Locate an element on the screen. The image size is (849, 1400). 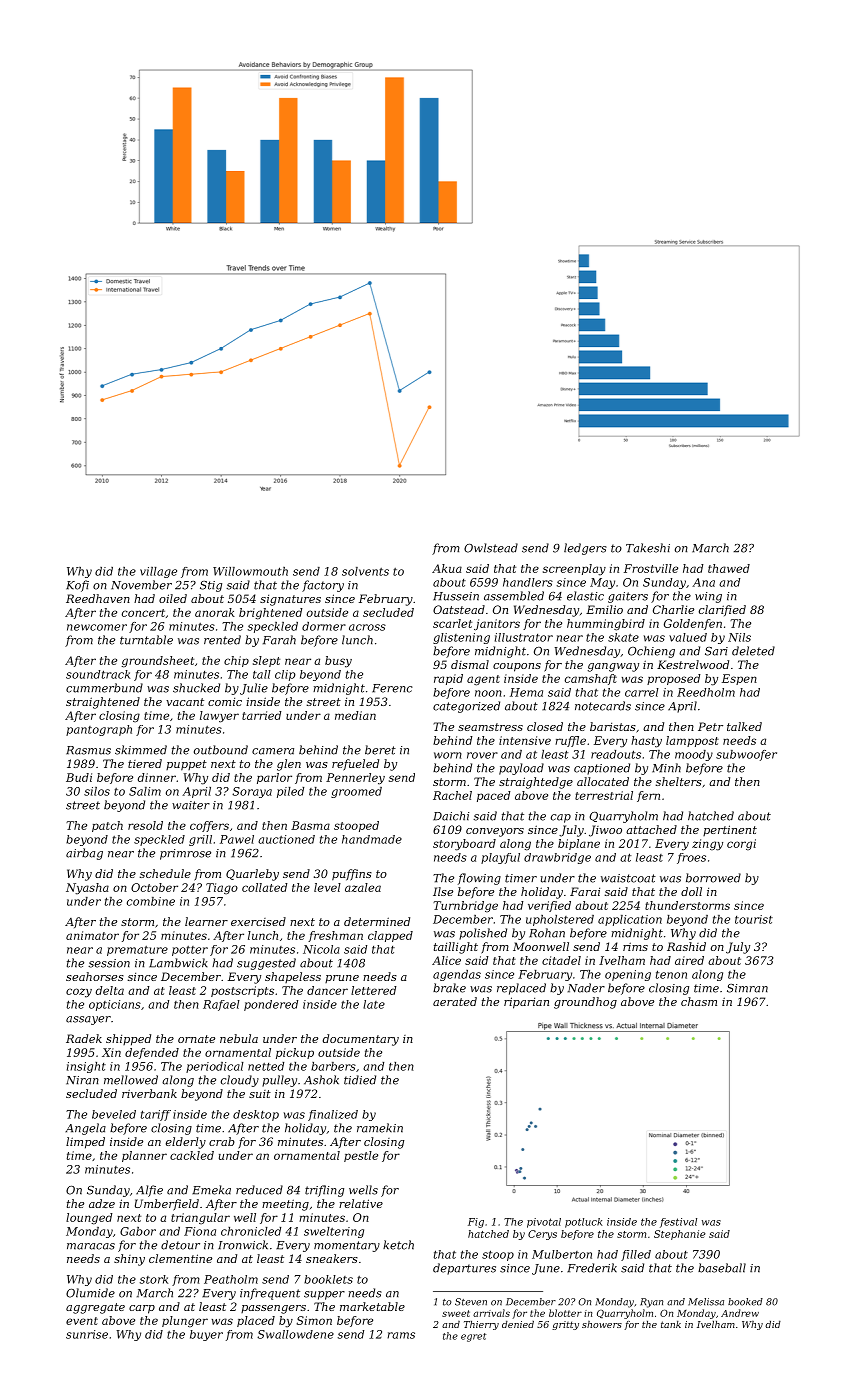
tidied is located at coordinates (360, 1080).
